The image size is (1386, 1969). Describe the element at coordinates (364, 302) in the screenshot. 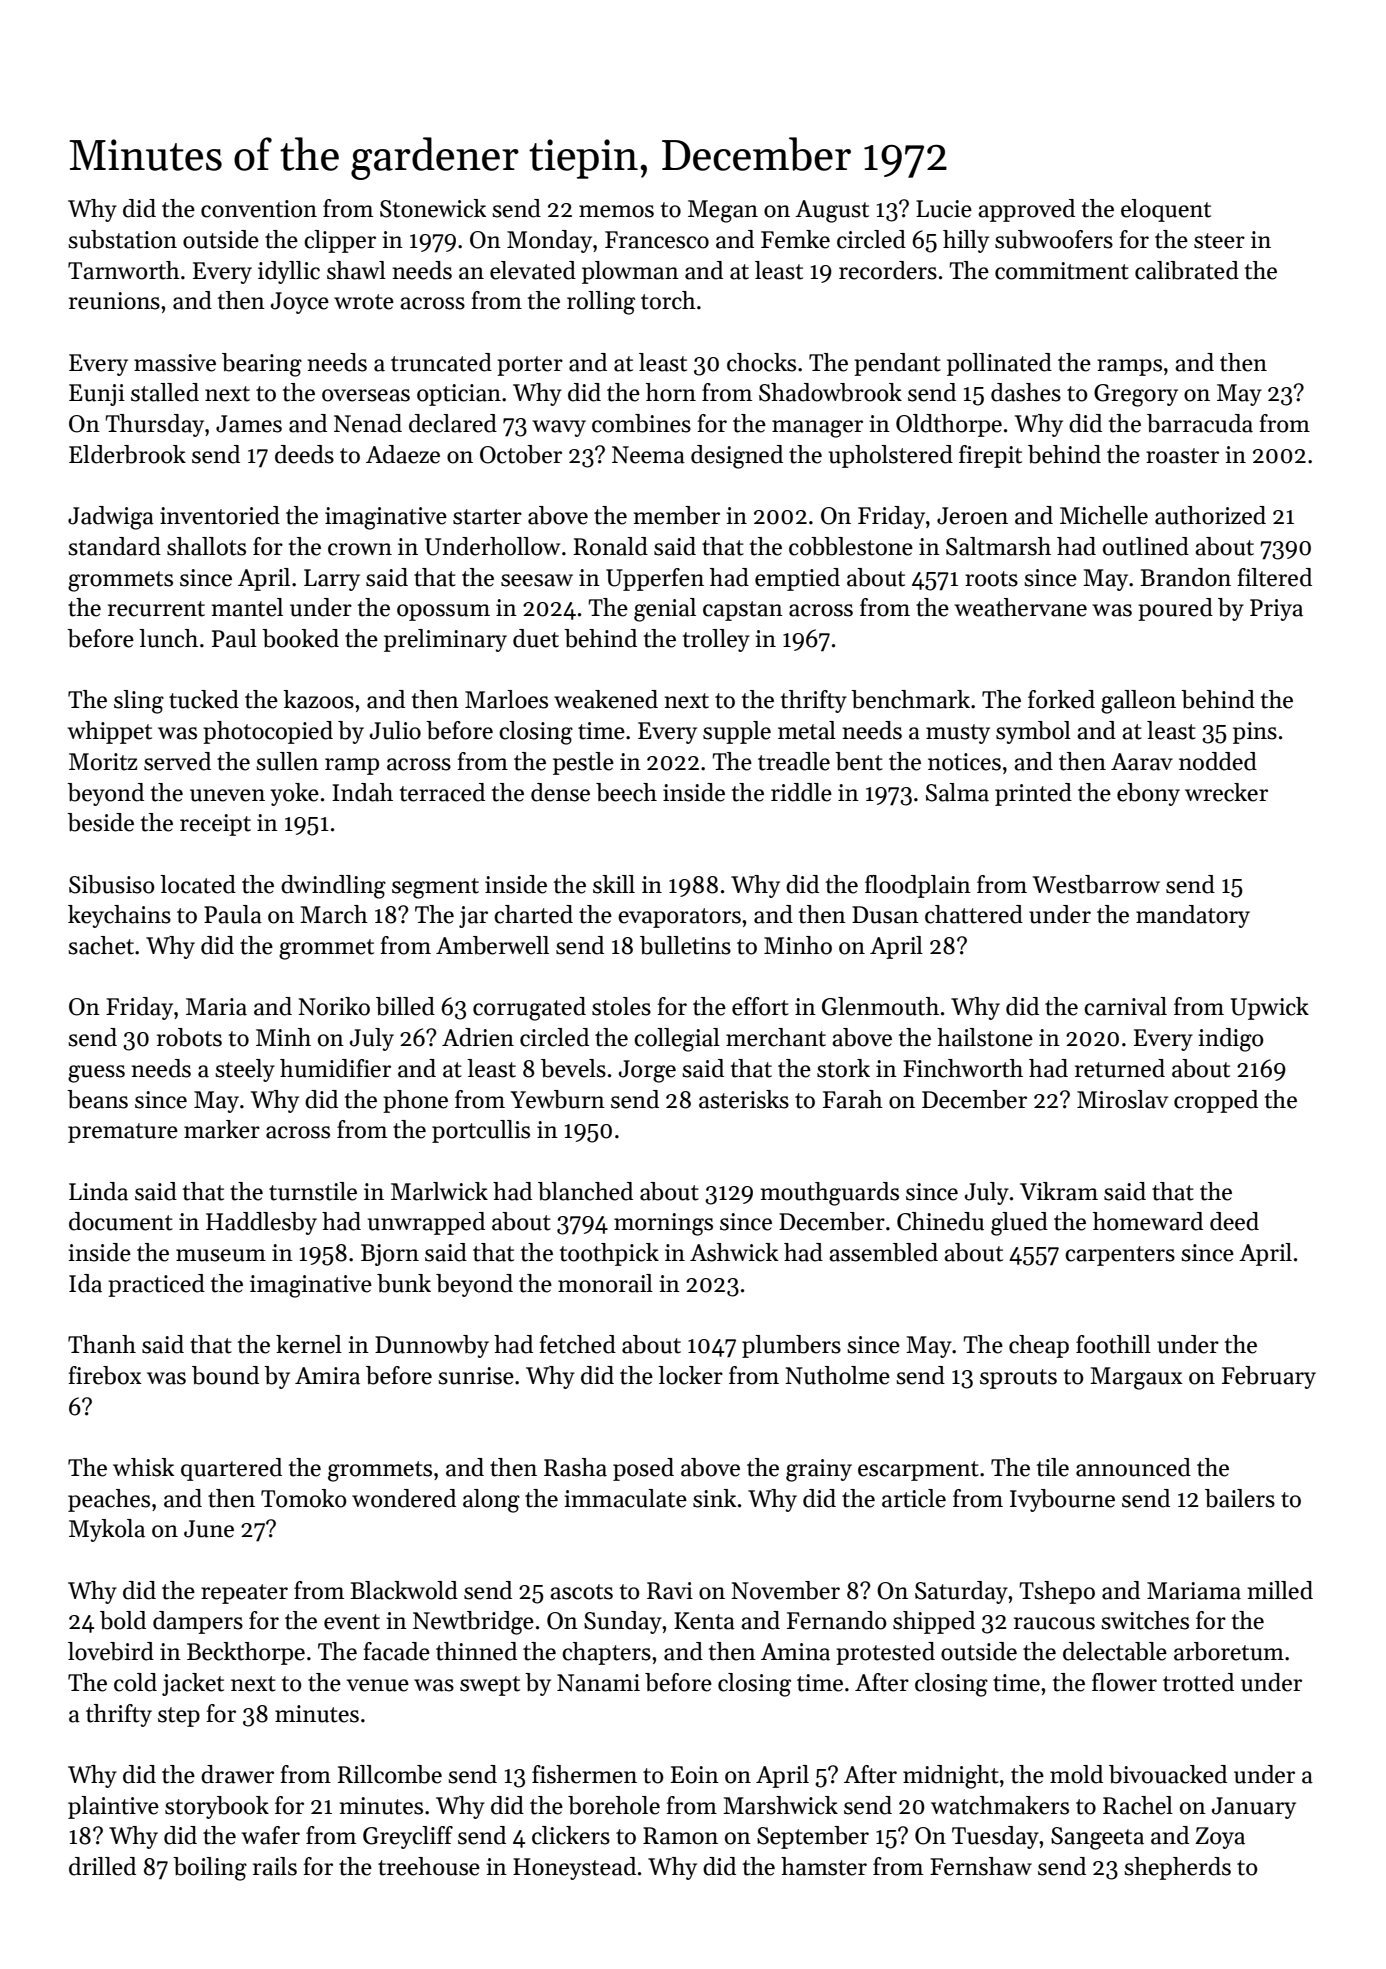

I see `wrote` at that location.
